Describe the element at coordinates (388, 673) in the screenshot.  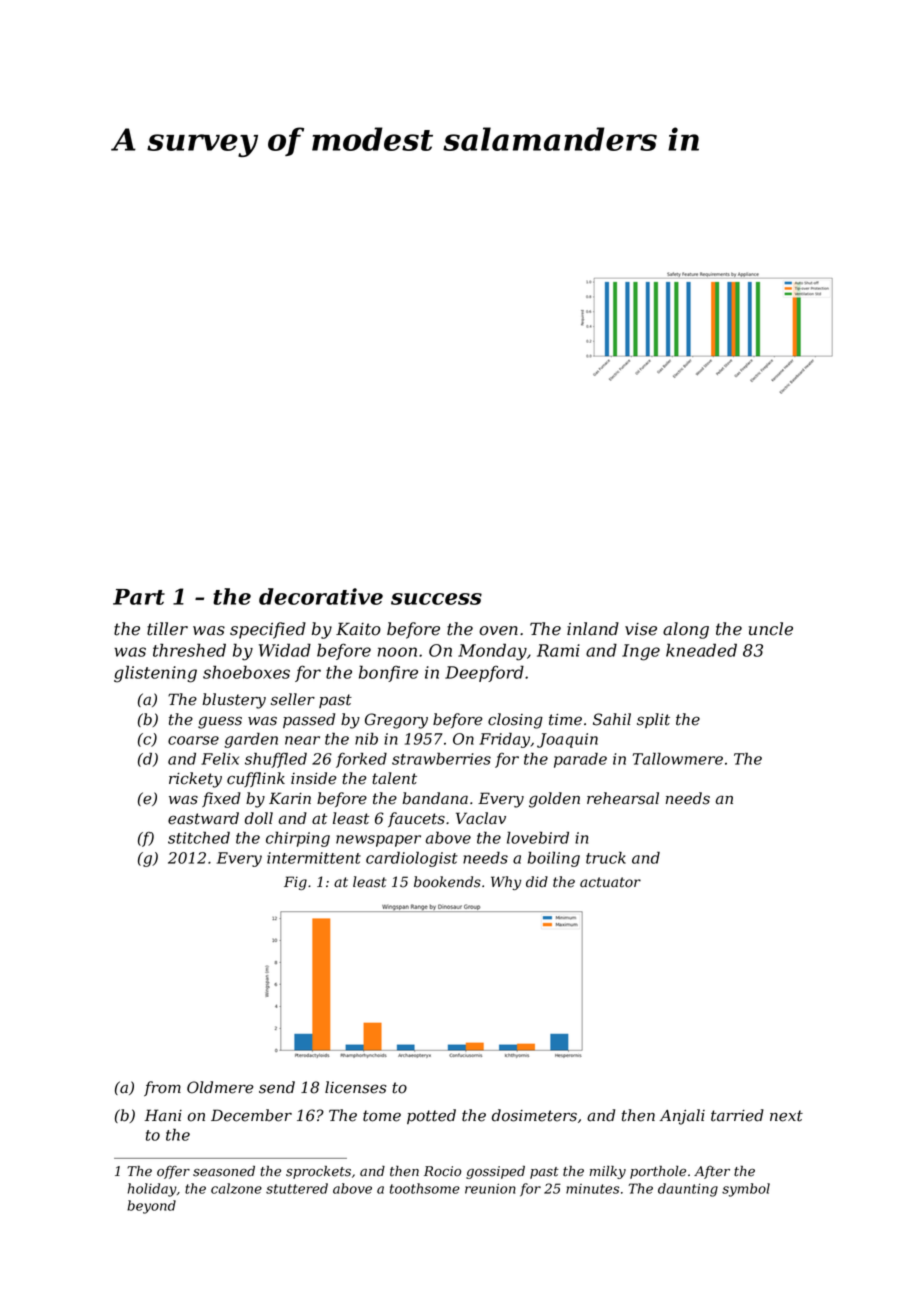
I see `bonfire` at that location.
